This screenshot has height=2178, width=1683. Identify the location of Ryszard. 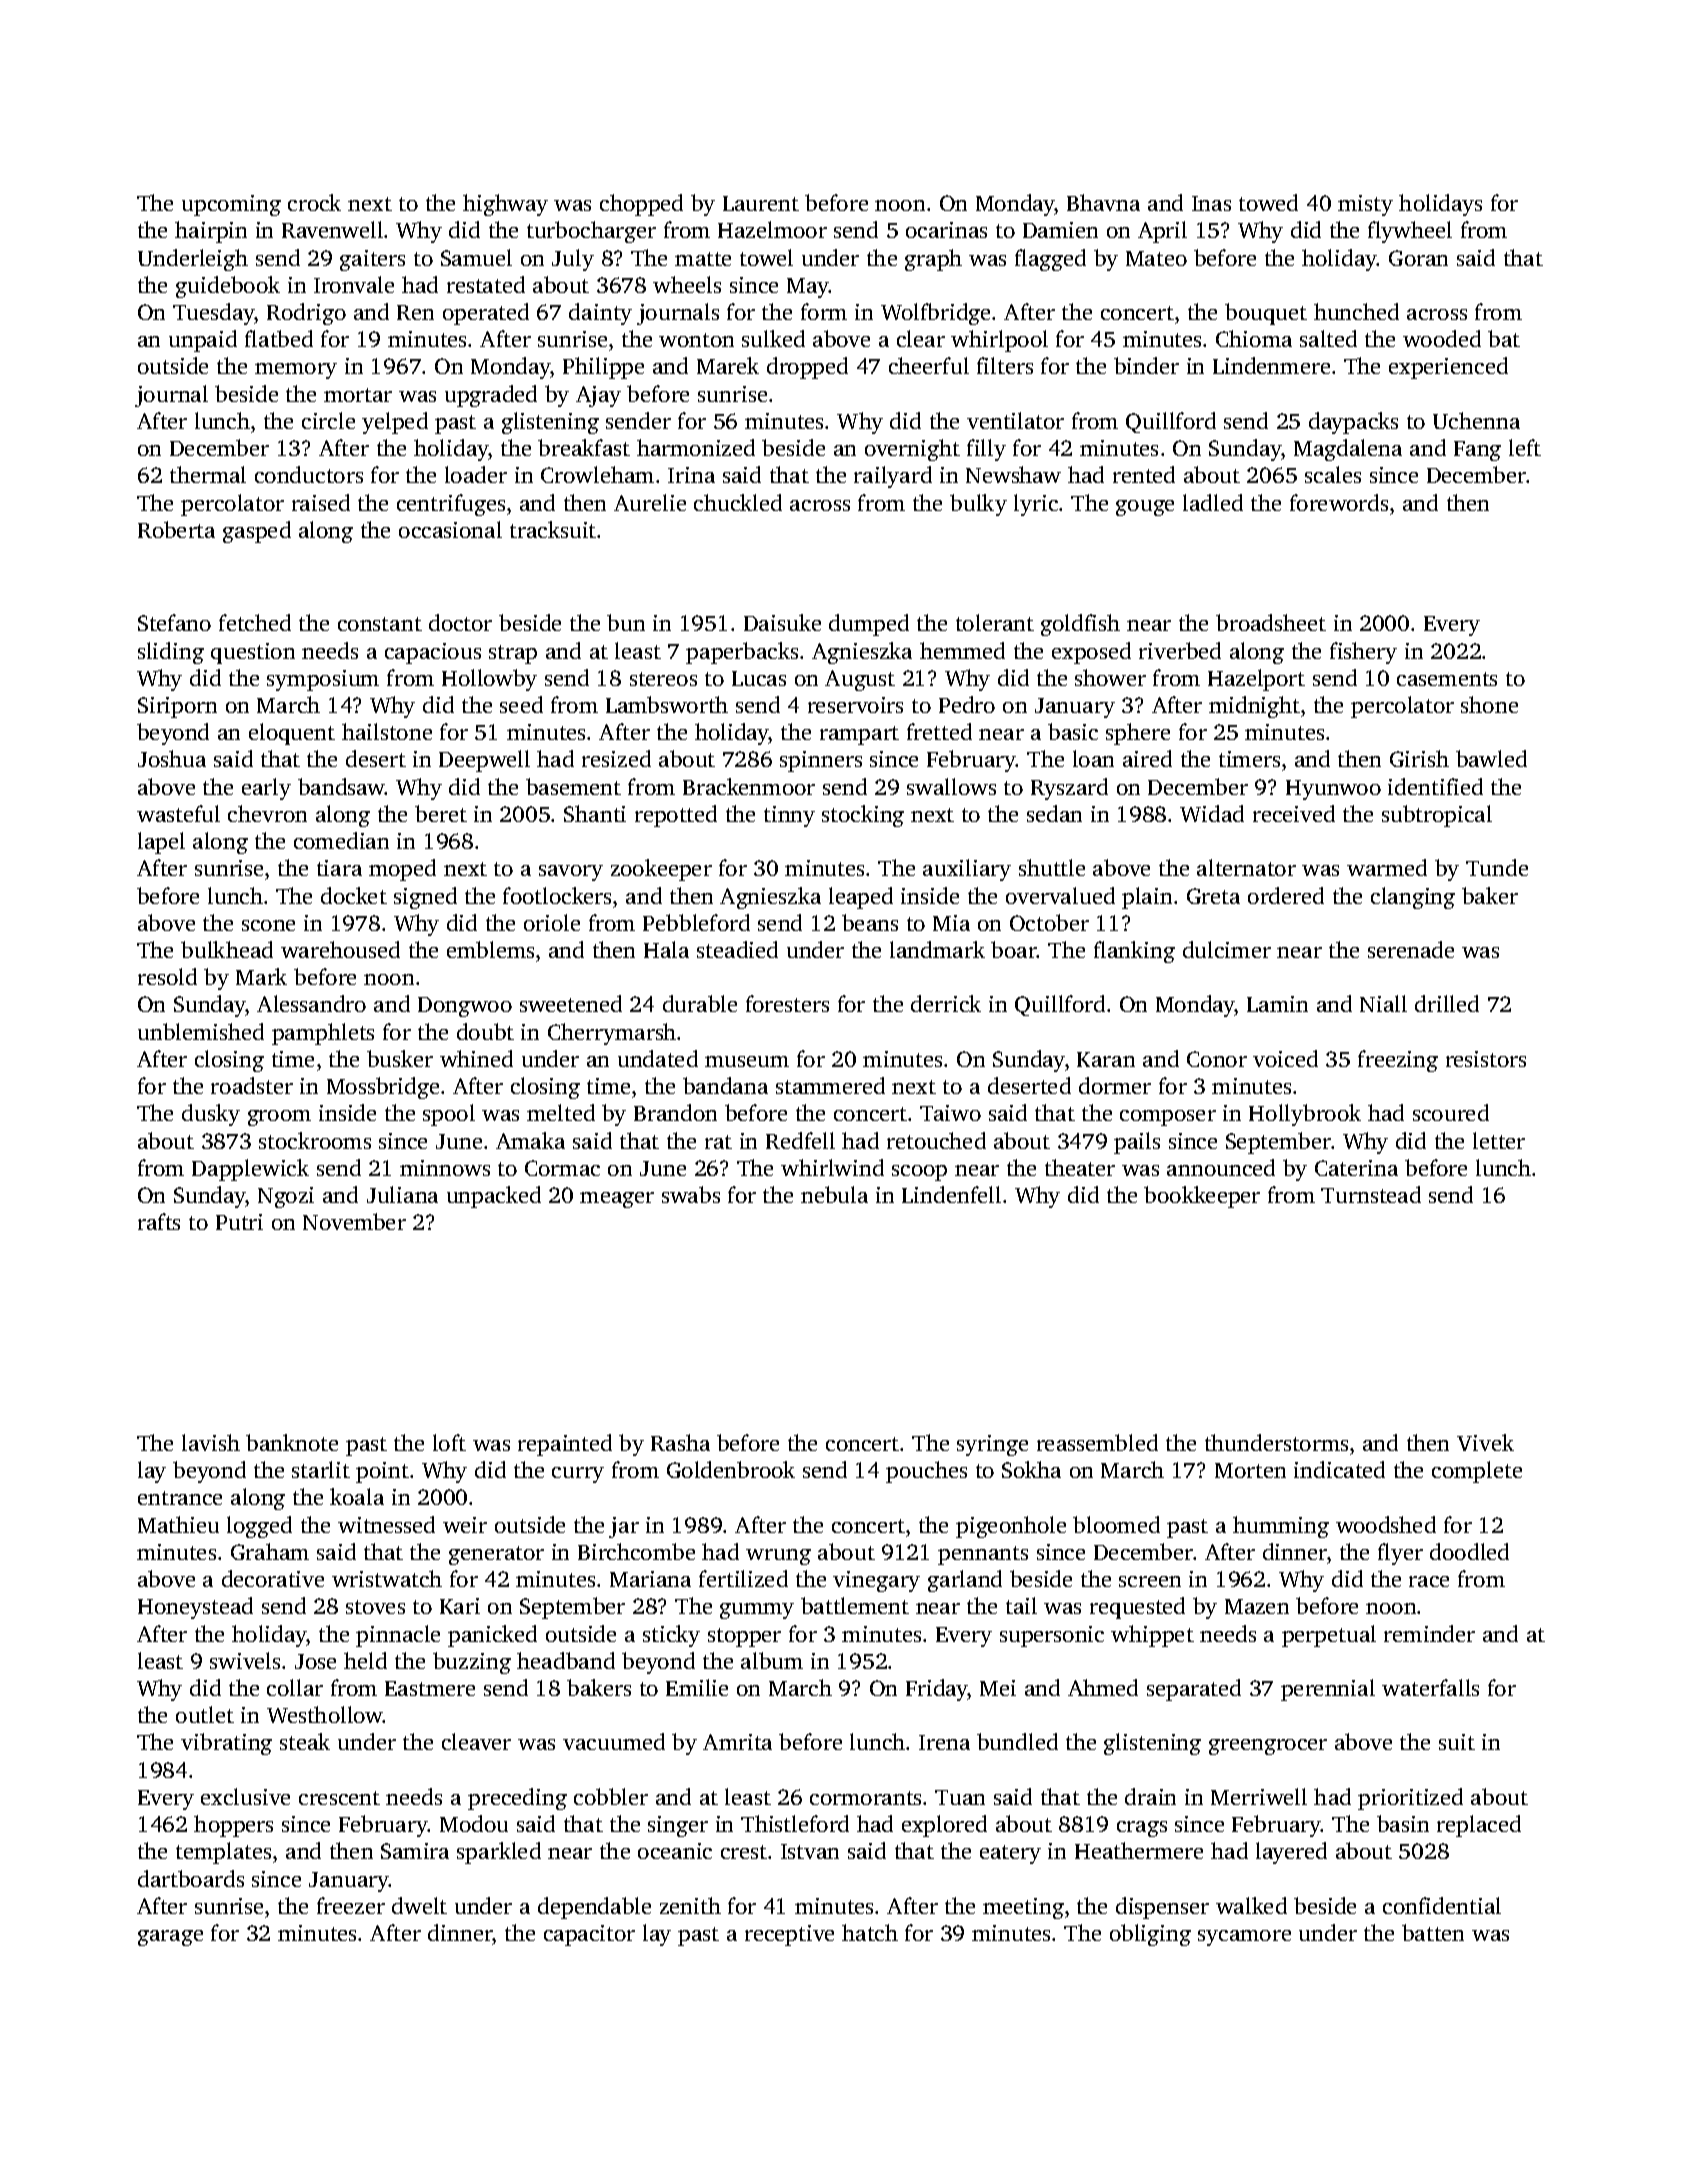
(1069, 789).
